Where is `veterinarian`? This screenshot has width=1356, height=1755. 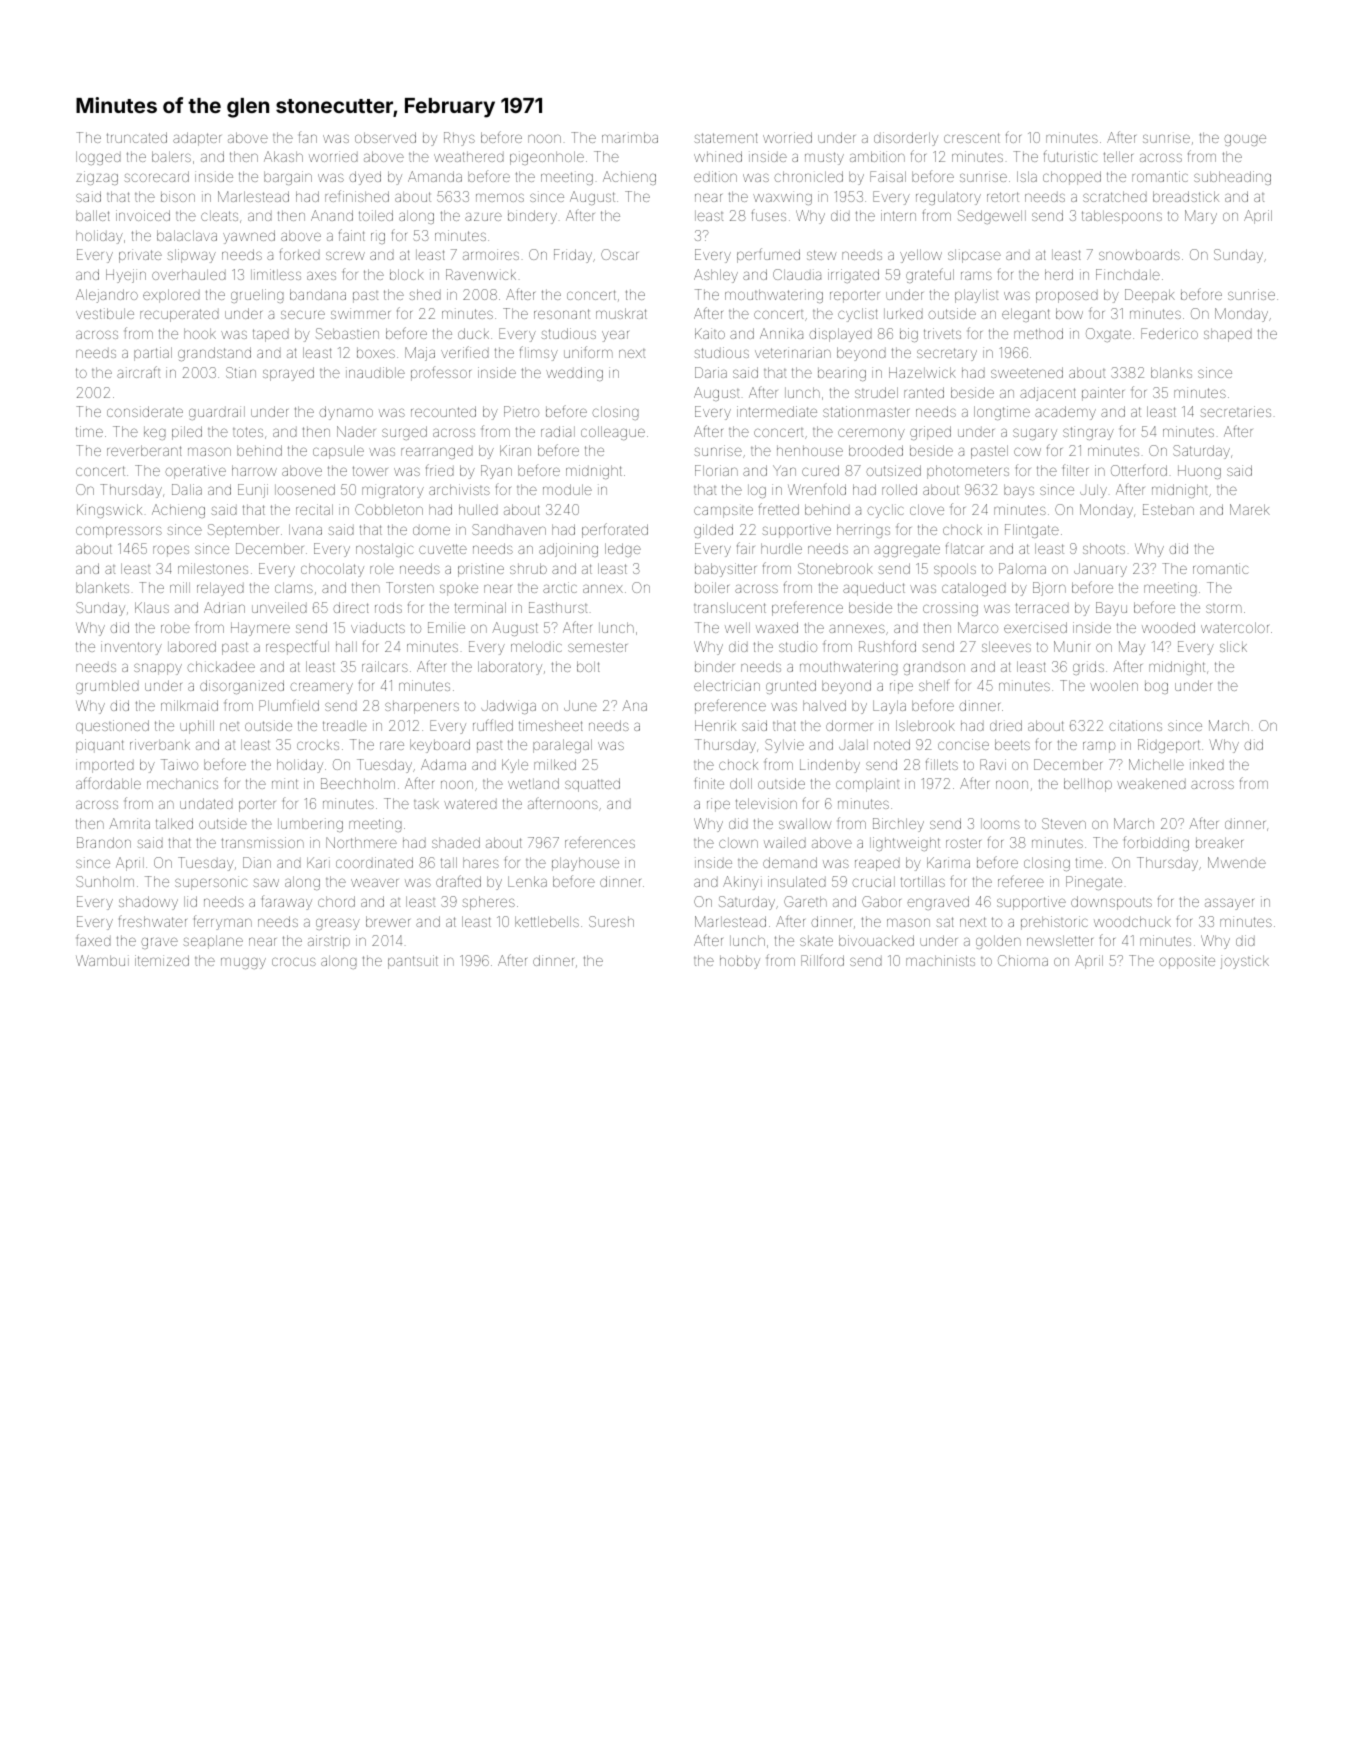
veterinarian is located at coordinates (793, 352).
